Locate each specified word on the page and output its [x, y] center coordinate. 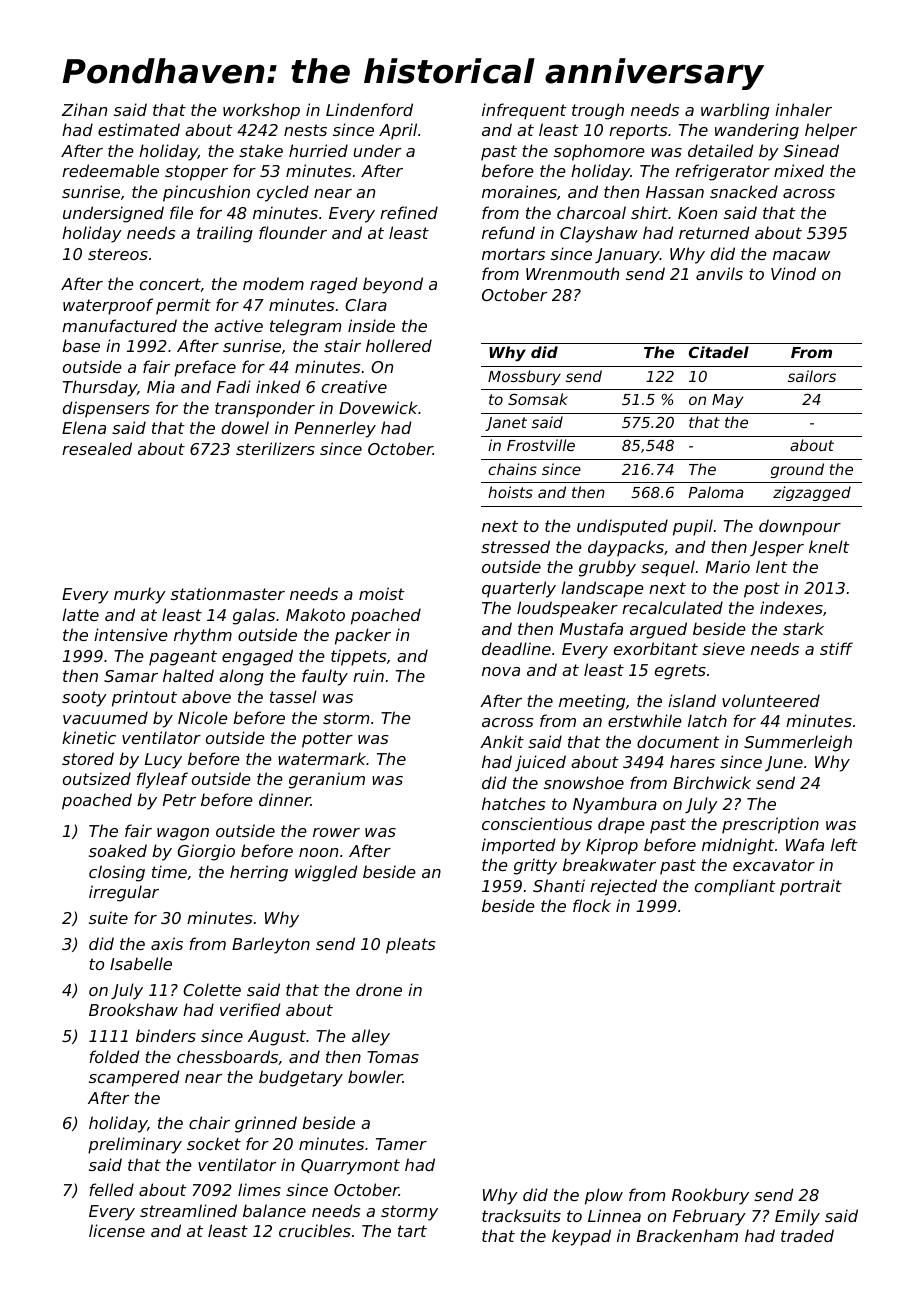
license [117, 1230]
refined [409, 212]
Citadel [719, 352]
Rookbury [710, 1196]
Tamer [401, 1144]
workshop [261, 111]
